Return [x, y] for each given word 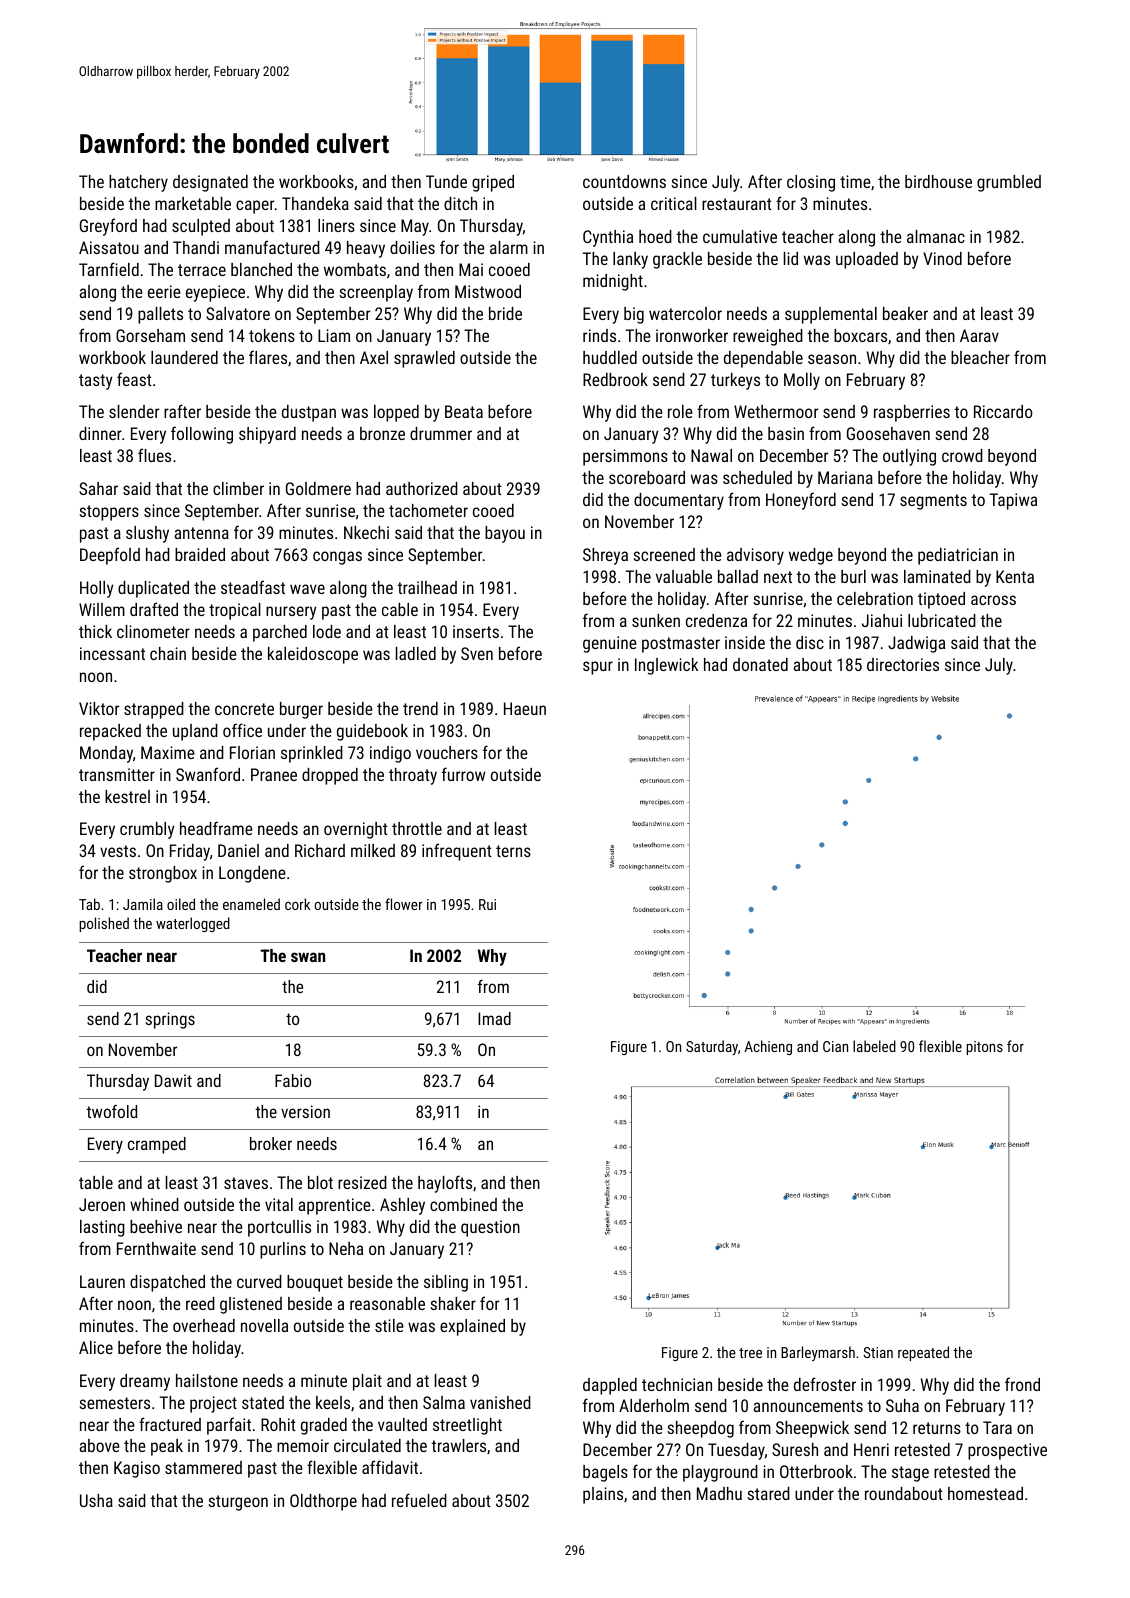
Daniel [238, 850]
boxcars [860, 335]
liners [336, 225]
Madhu [719, 1493]
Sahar [98, 488]
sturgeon [238, 1503]
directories [903, 664]
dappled [610, 1386]
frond [1022, 1384]
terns [513, 851]
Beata [464, 411]
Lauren [102, 1281]
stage [910, 1474]
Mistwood [488, 291]
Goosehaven [888, 433]
